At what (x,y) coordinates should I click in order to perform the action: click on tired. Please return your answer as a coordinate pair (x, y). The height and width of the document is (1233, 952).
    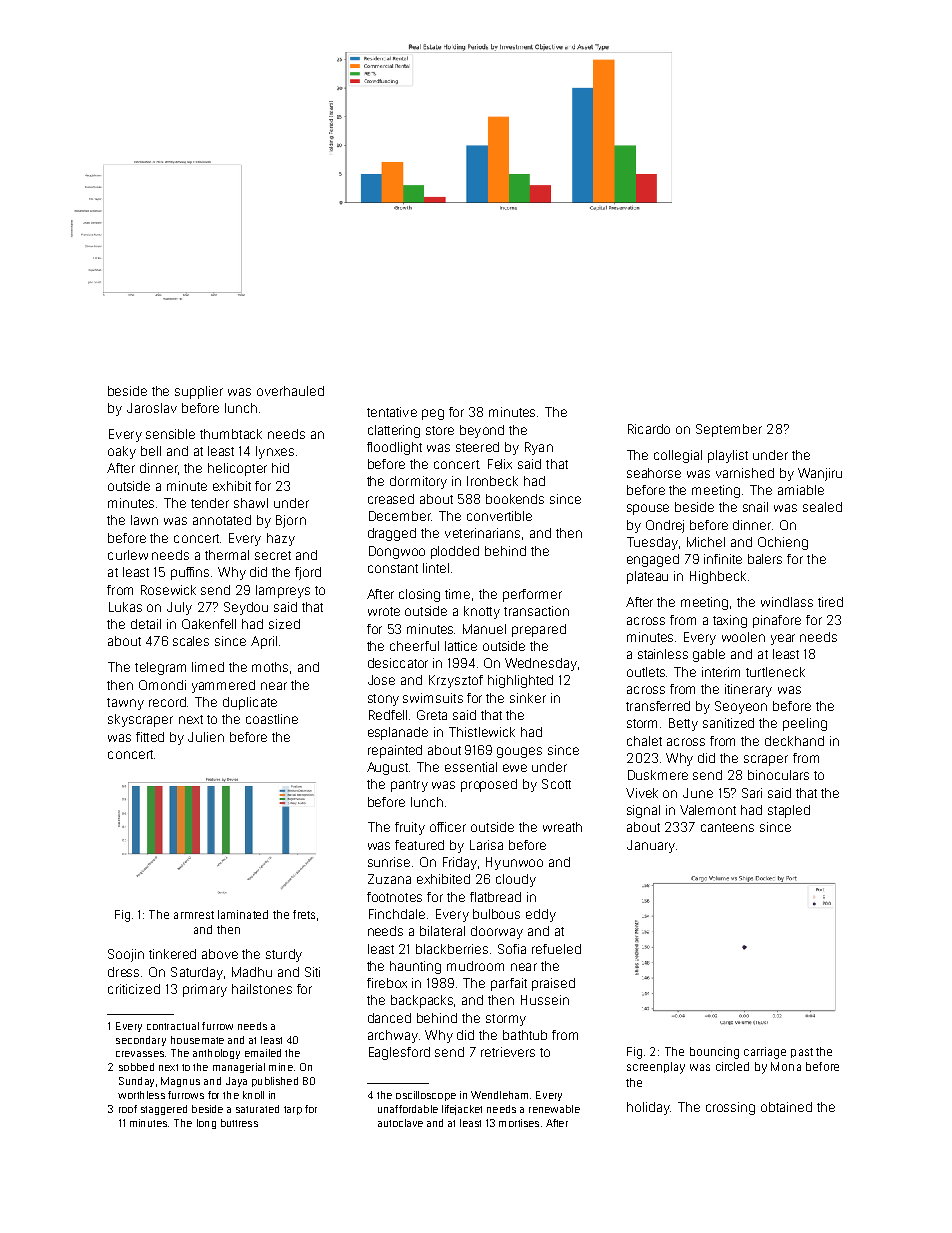
    Looking at the image, I should click on (830, 602).
